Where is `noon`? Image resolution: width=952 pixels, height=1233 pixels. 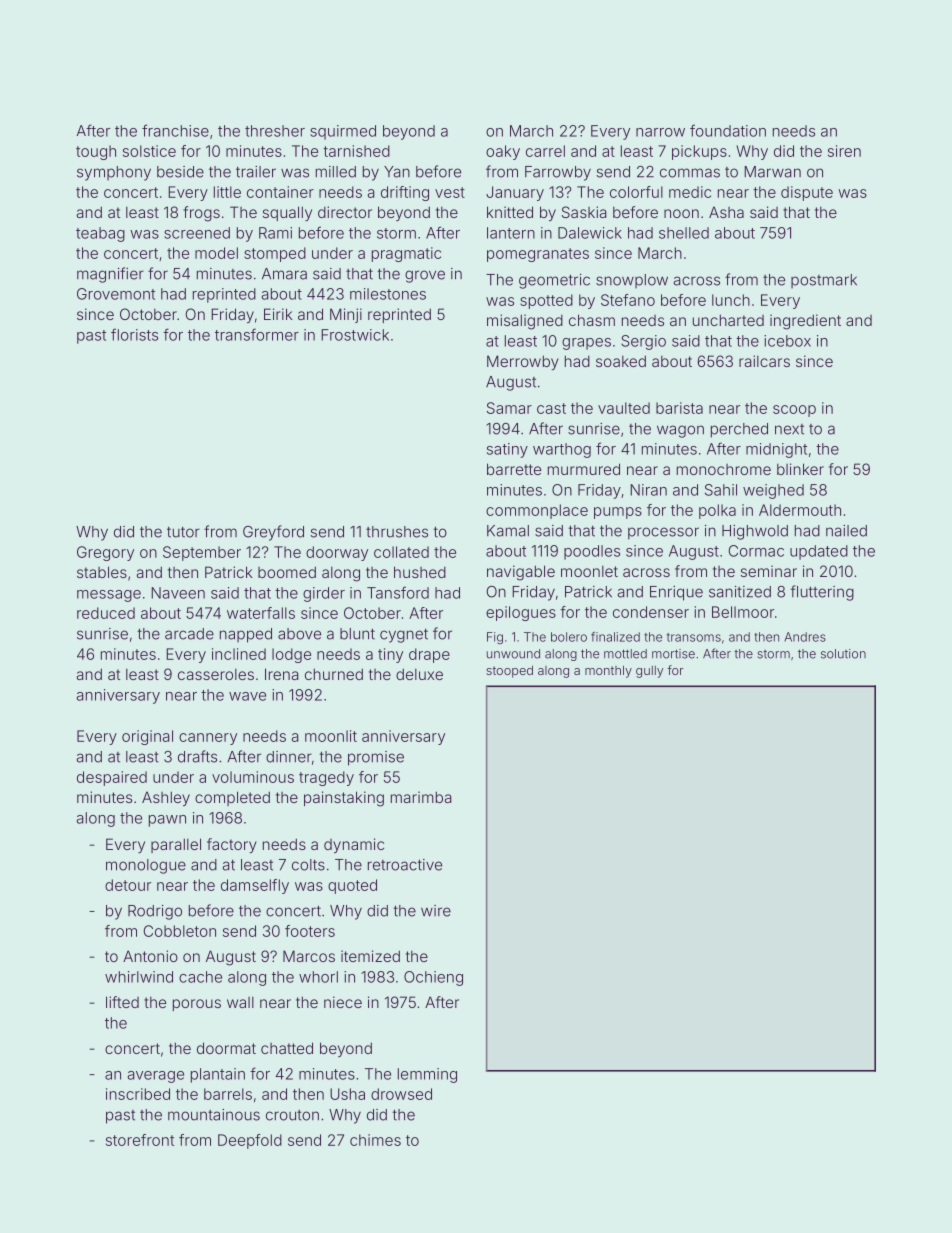
noon is located at coordinates (681, 213).
